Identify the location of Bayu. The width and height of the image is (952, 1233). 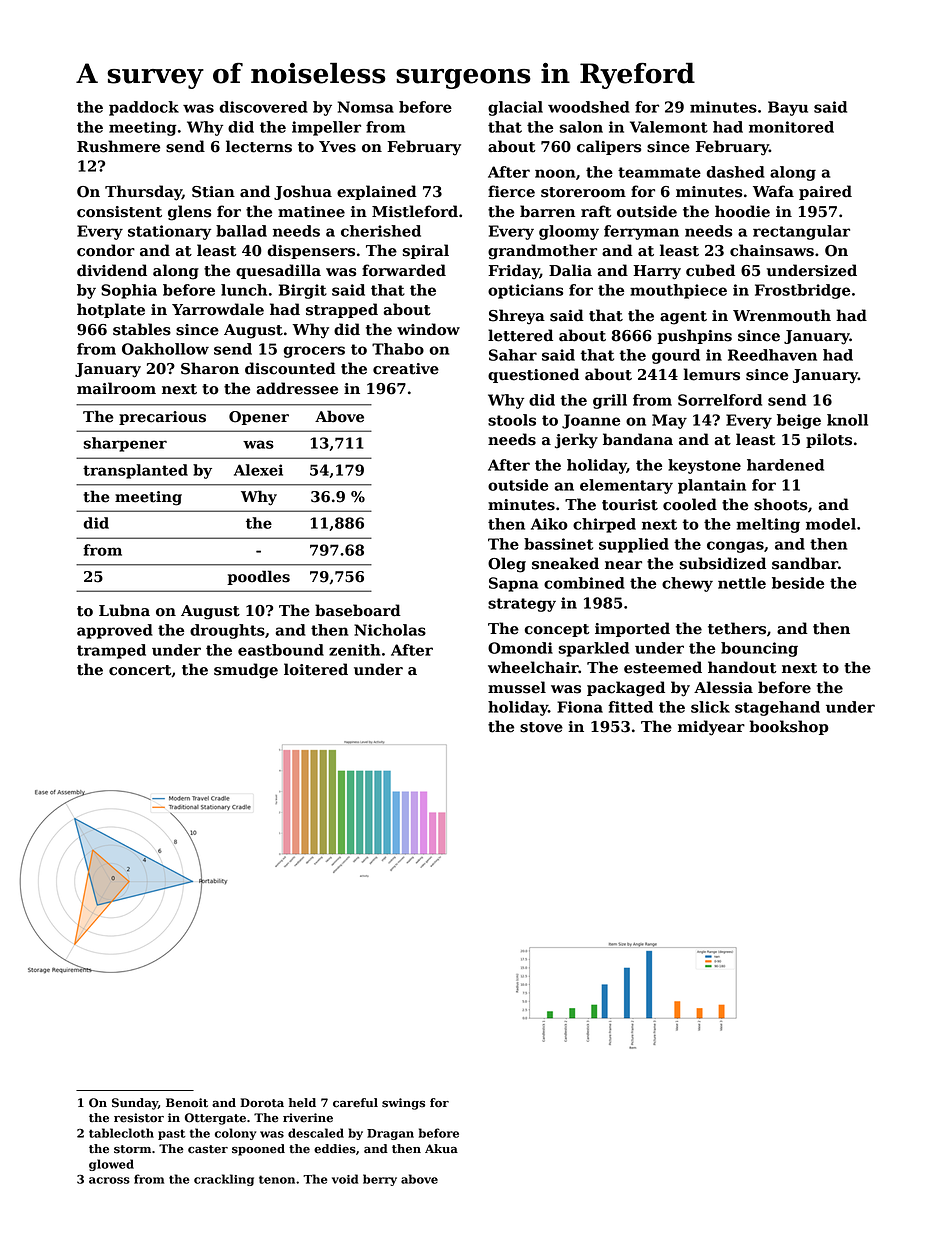
(788, 108).
